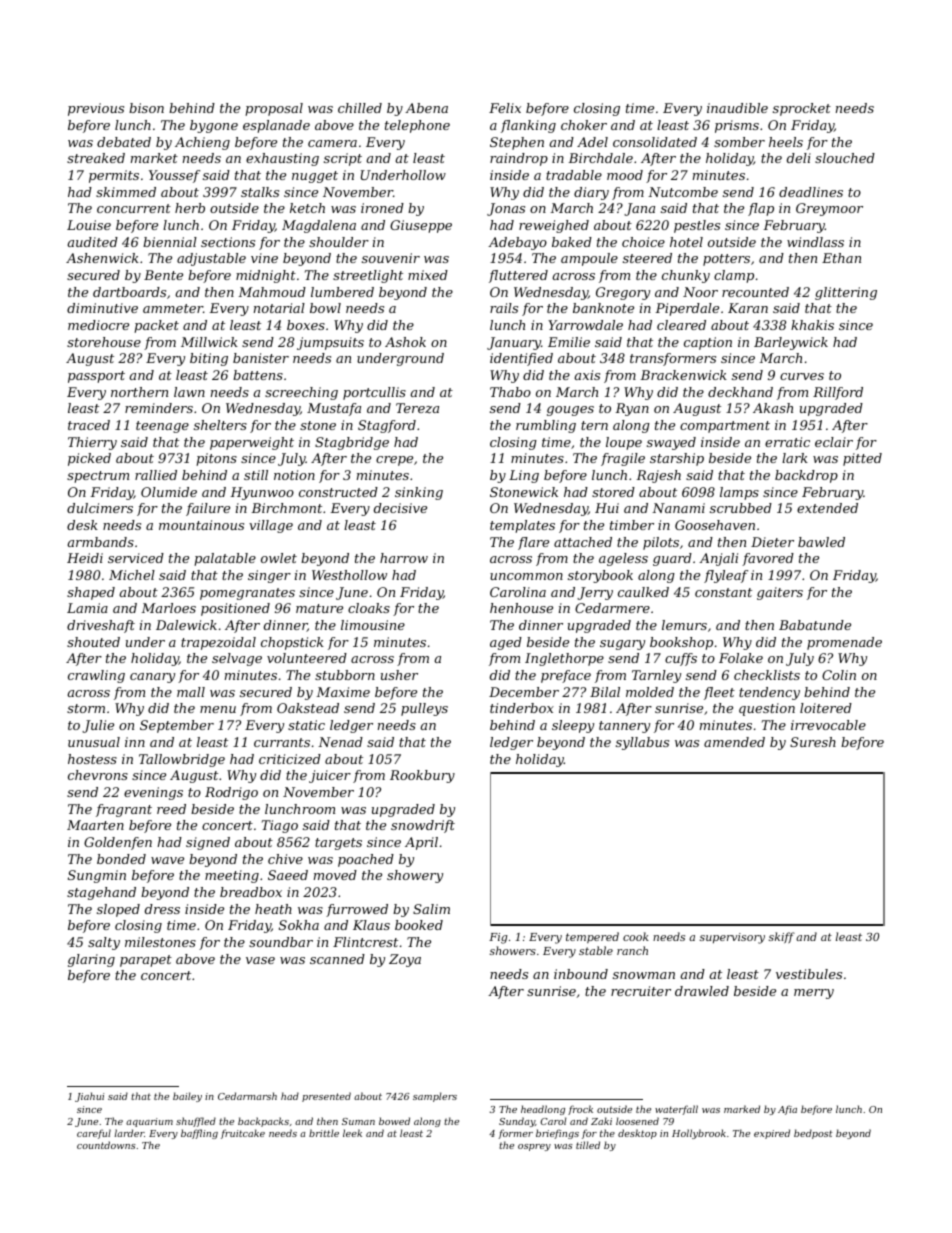  I want to click on prisms, so click(737, 126).
